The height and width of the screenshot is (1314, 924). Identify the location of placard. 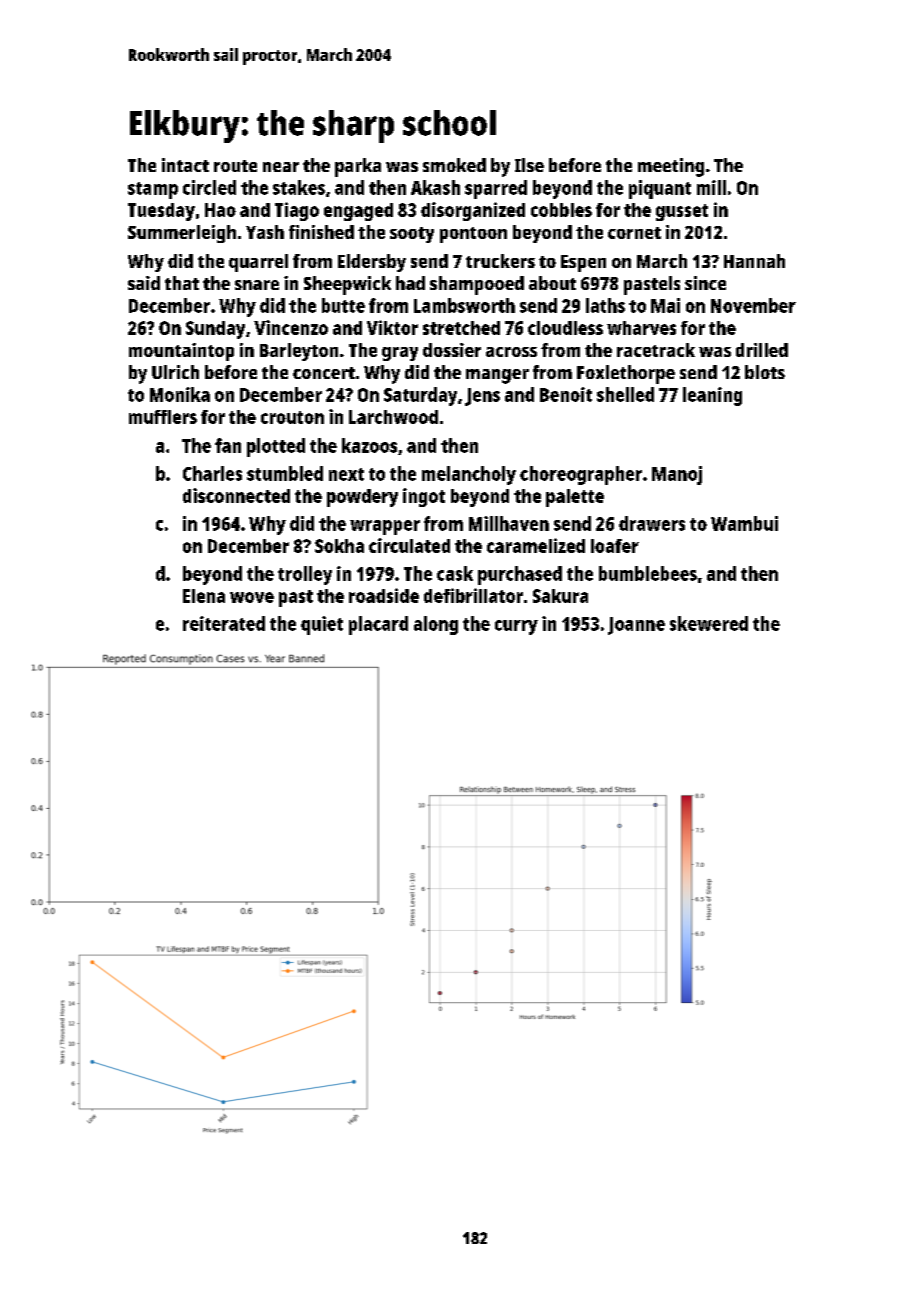
(378, 625).
